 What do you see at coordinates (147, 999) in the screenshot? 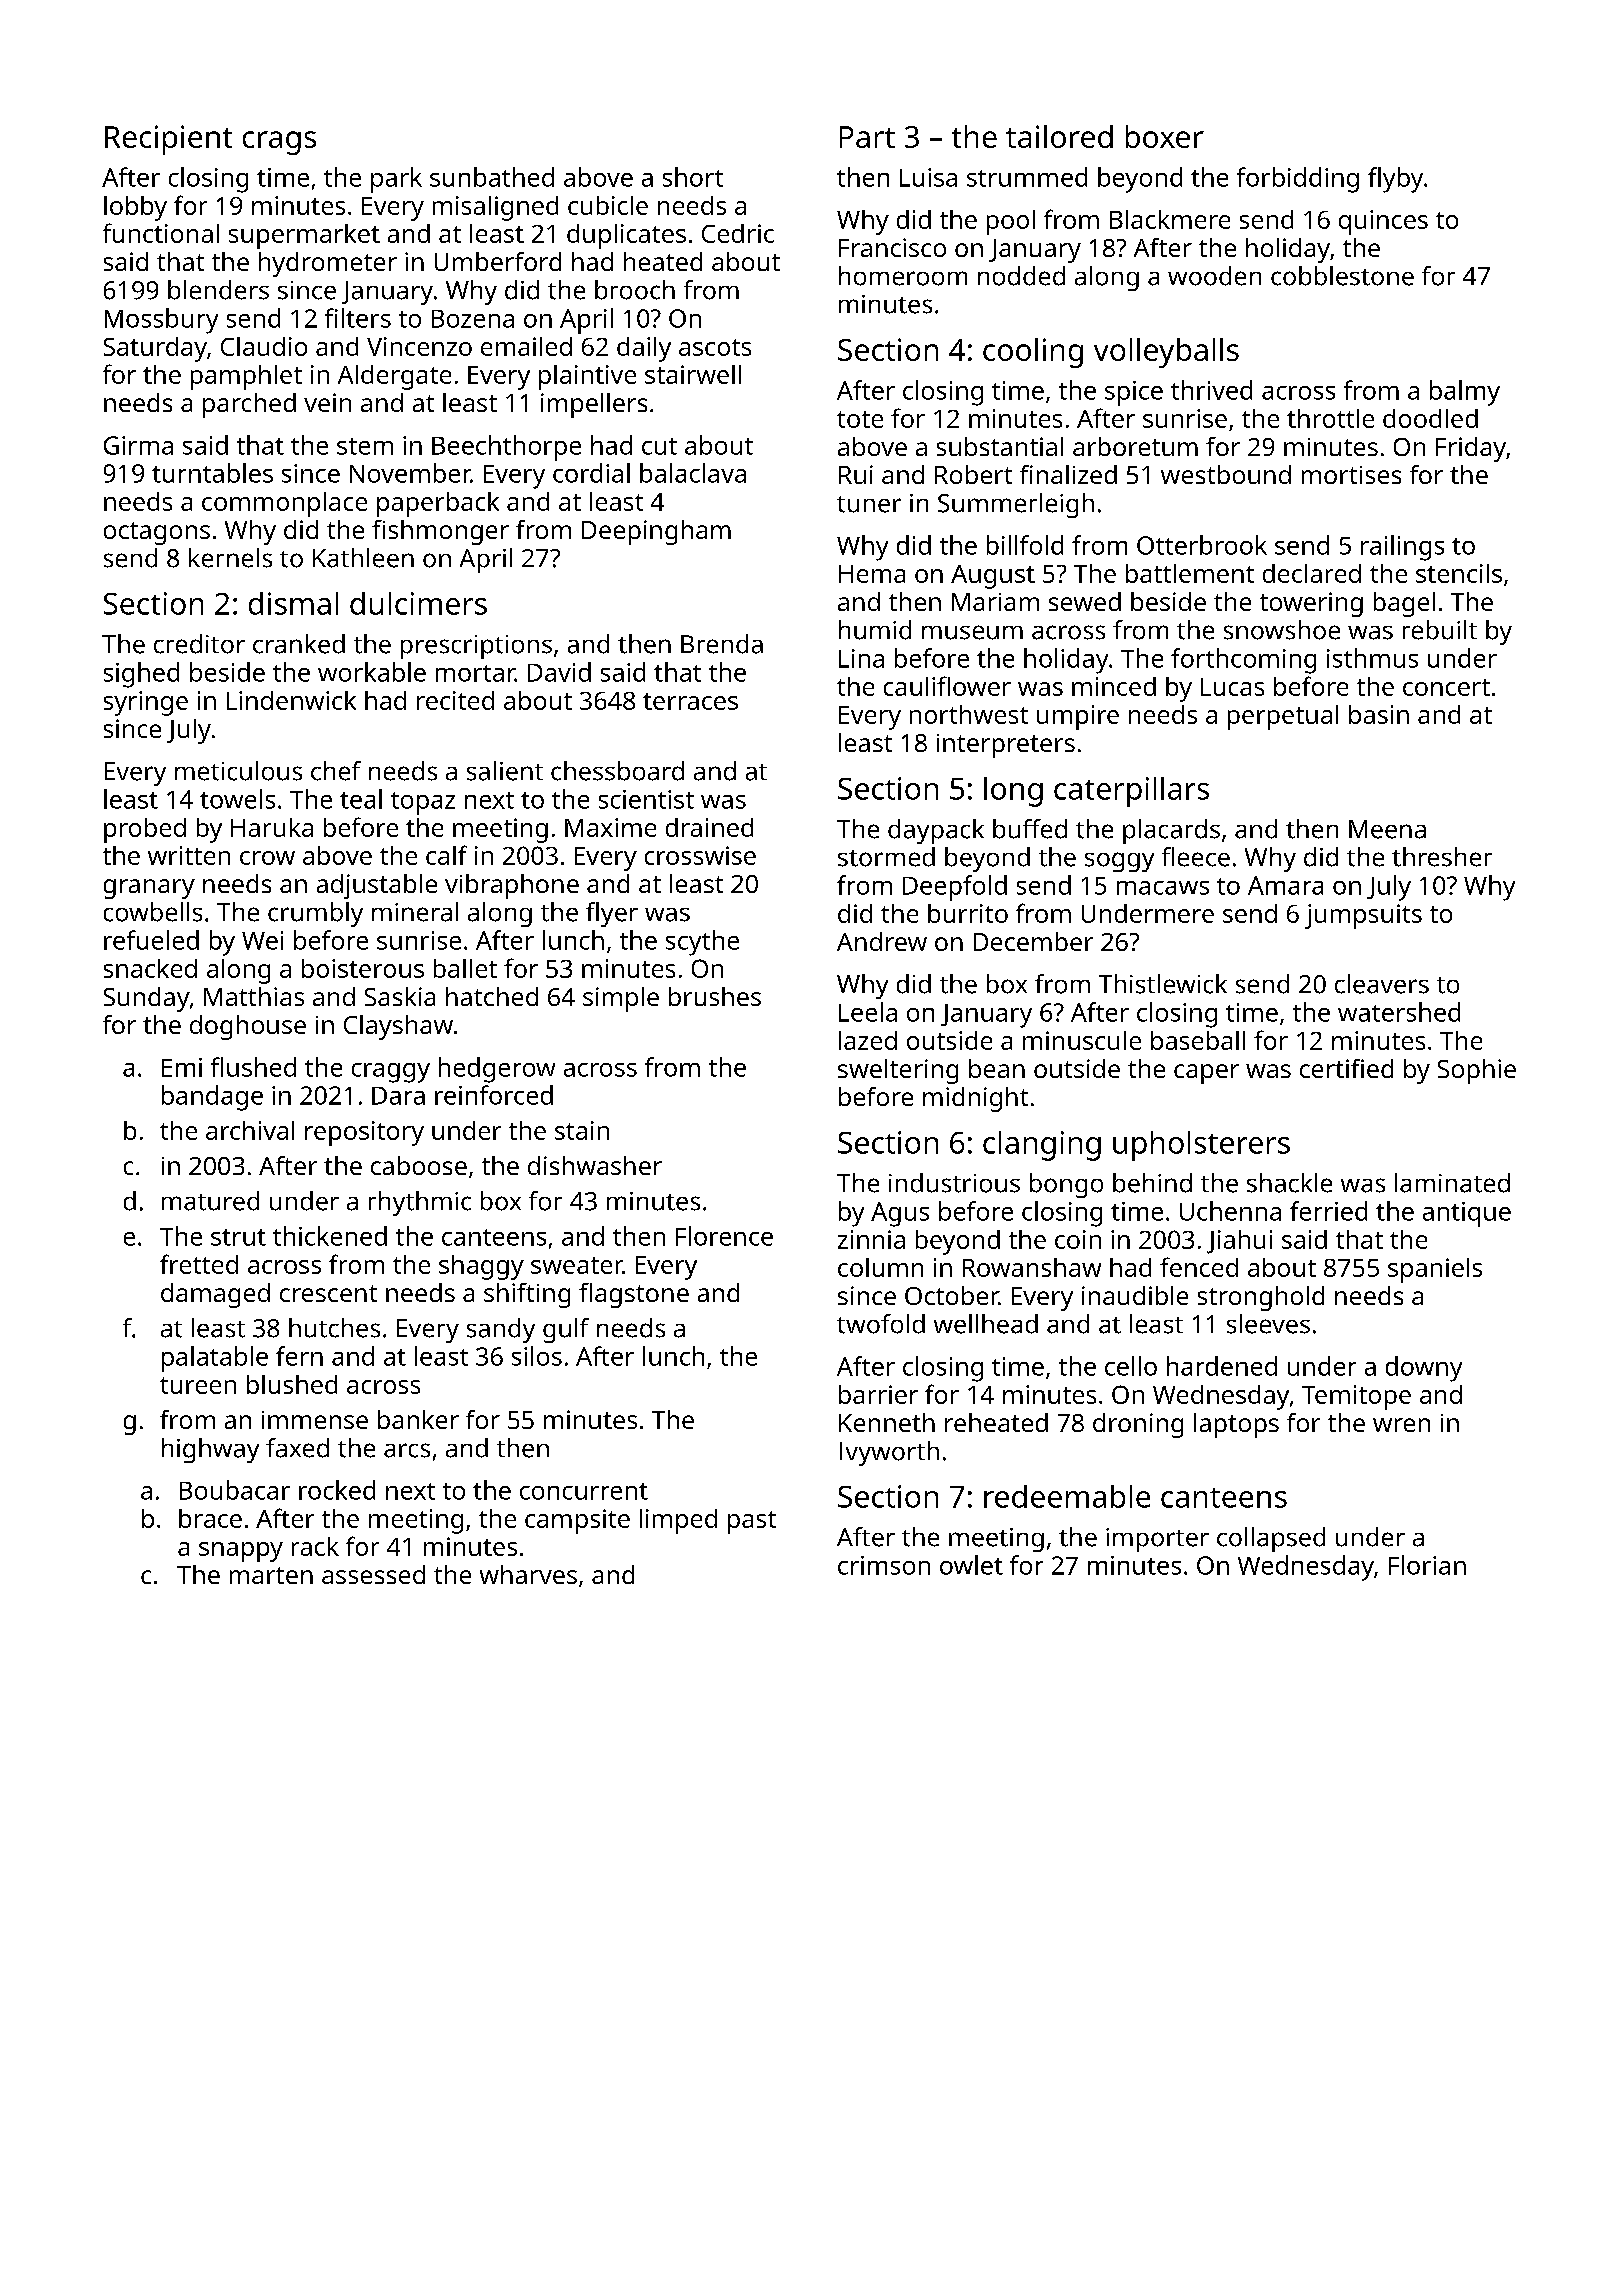
I see `Sunday` at bounding box center [147, 999].
